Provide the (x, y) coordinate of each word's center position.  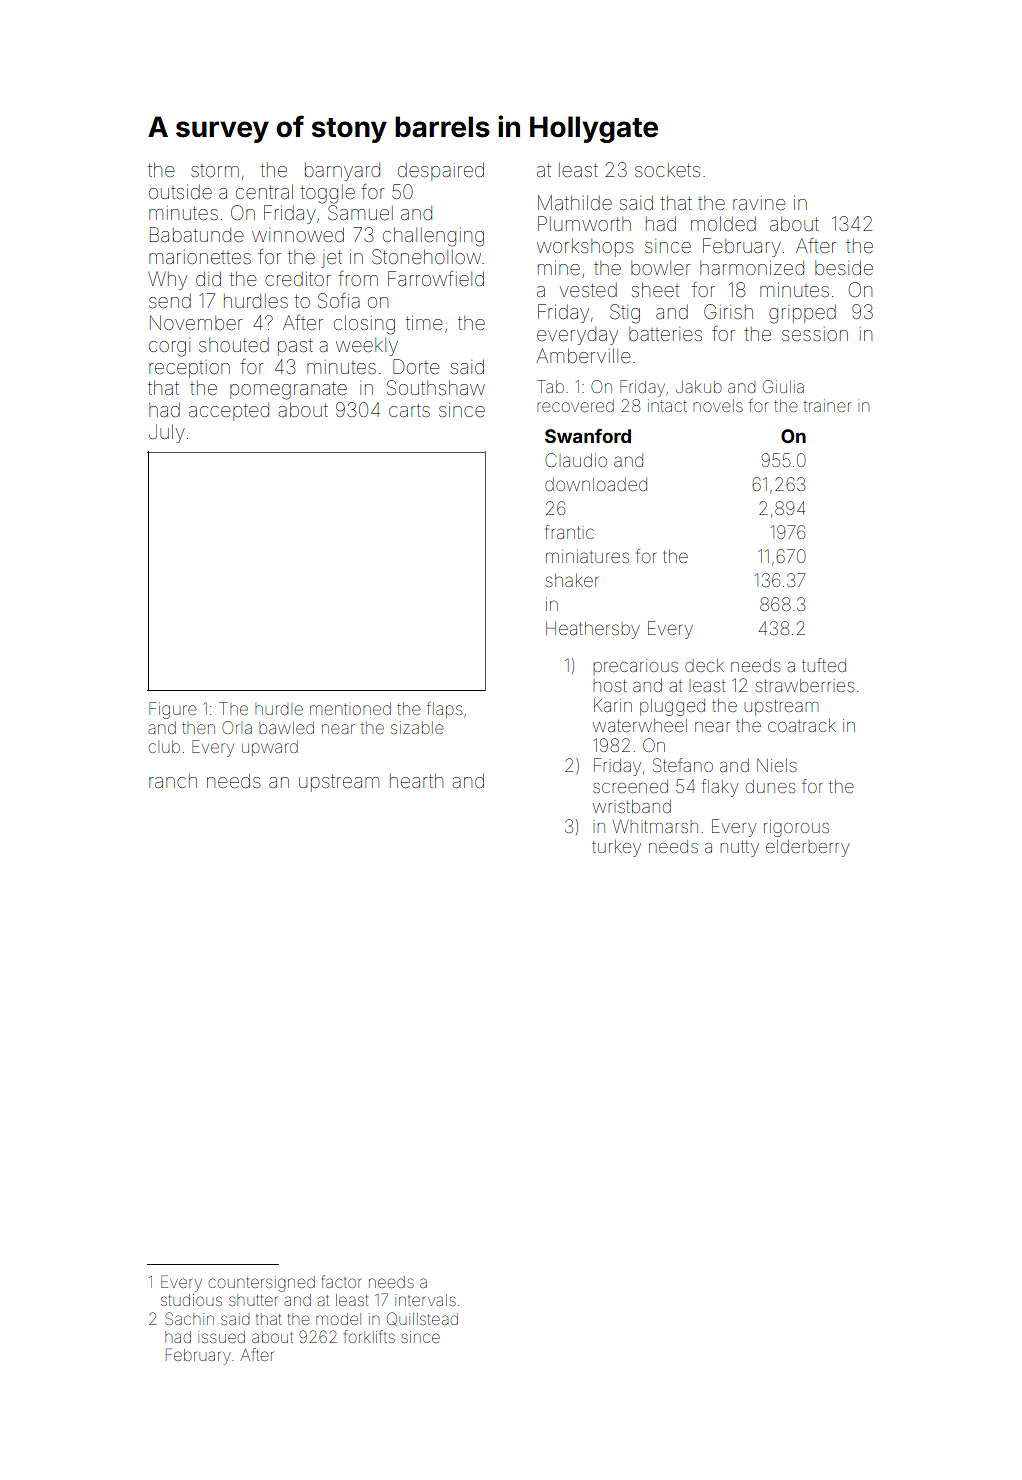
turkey (616, 848)
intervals (425, 1300)
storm (215, 170)
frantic (569, 532)
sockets (667, 170)
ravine (759, 203)
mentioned (350, 709)
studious (191, 1300)
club (164, 746)
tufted (824, 665)
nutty (739, 849)
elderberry (808, 848)
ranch (173, 781)
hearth (416, 780)
